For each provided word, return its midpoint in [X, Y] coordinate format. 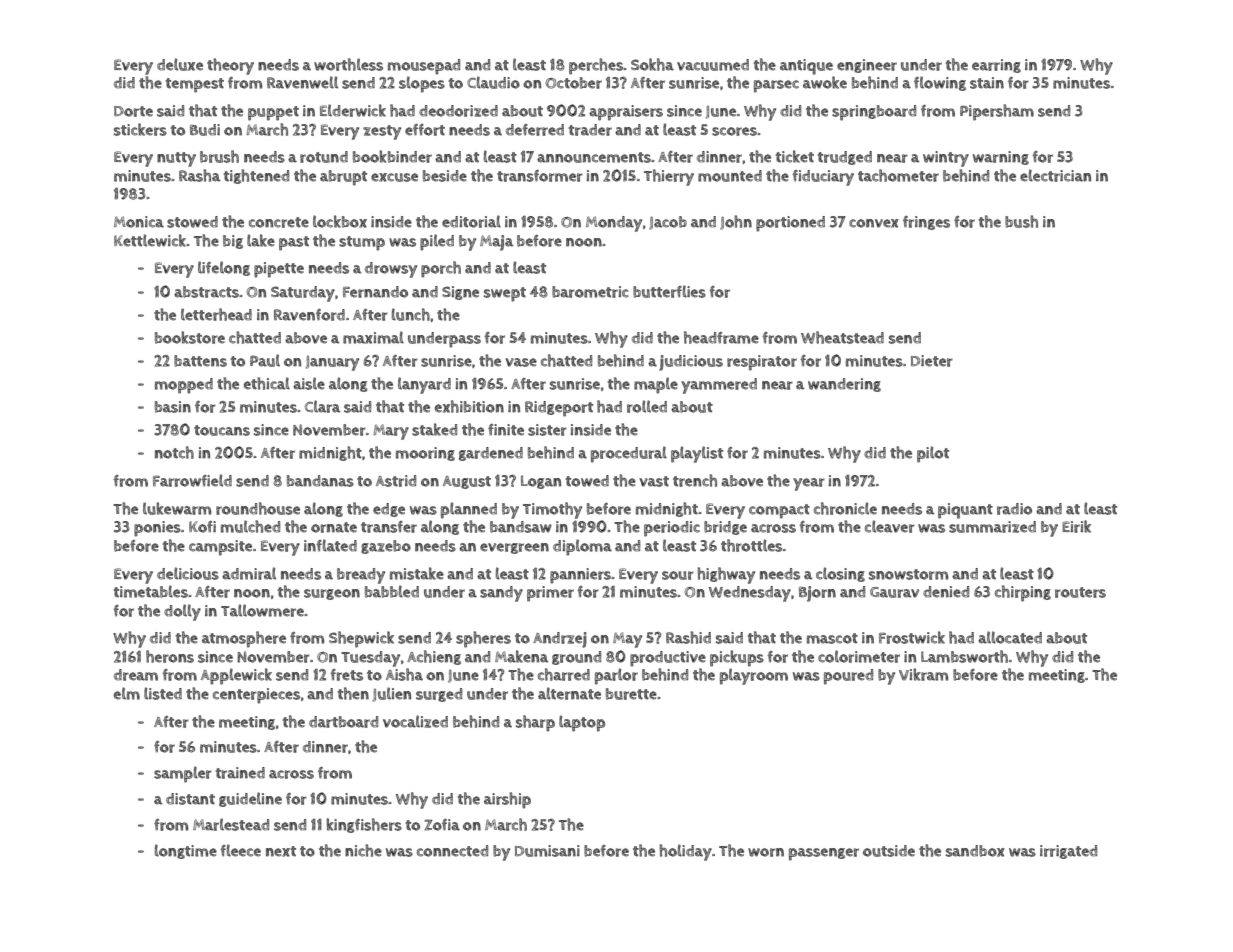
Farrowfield [192, 480]
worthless [348, 64]
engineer [867, 66]
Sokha [652, 64]
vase [521, 362]
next [281, 851]
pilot [933, 454]
